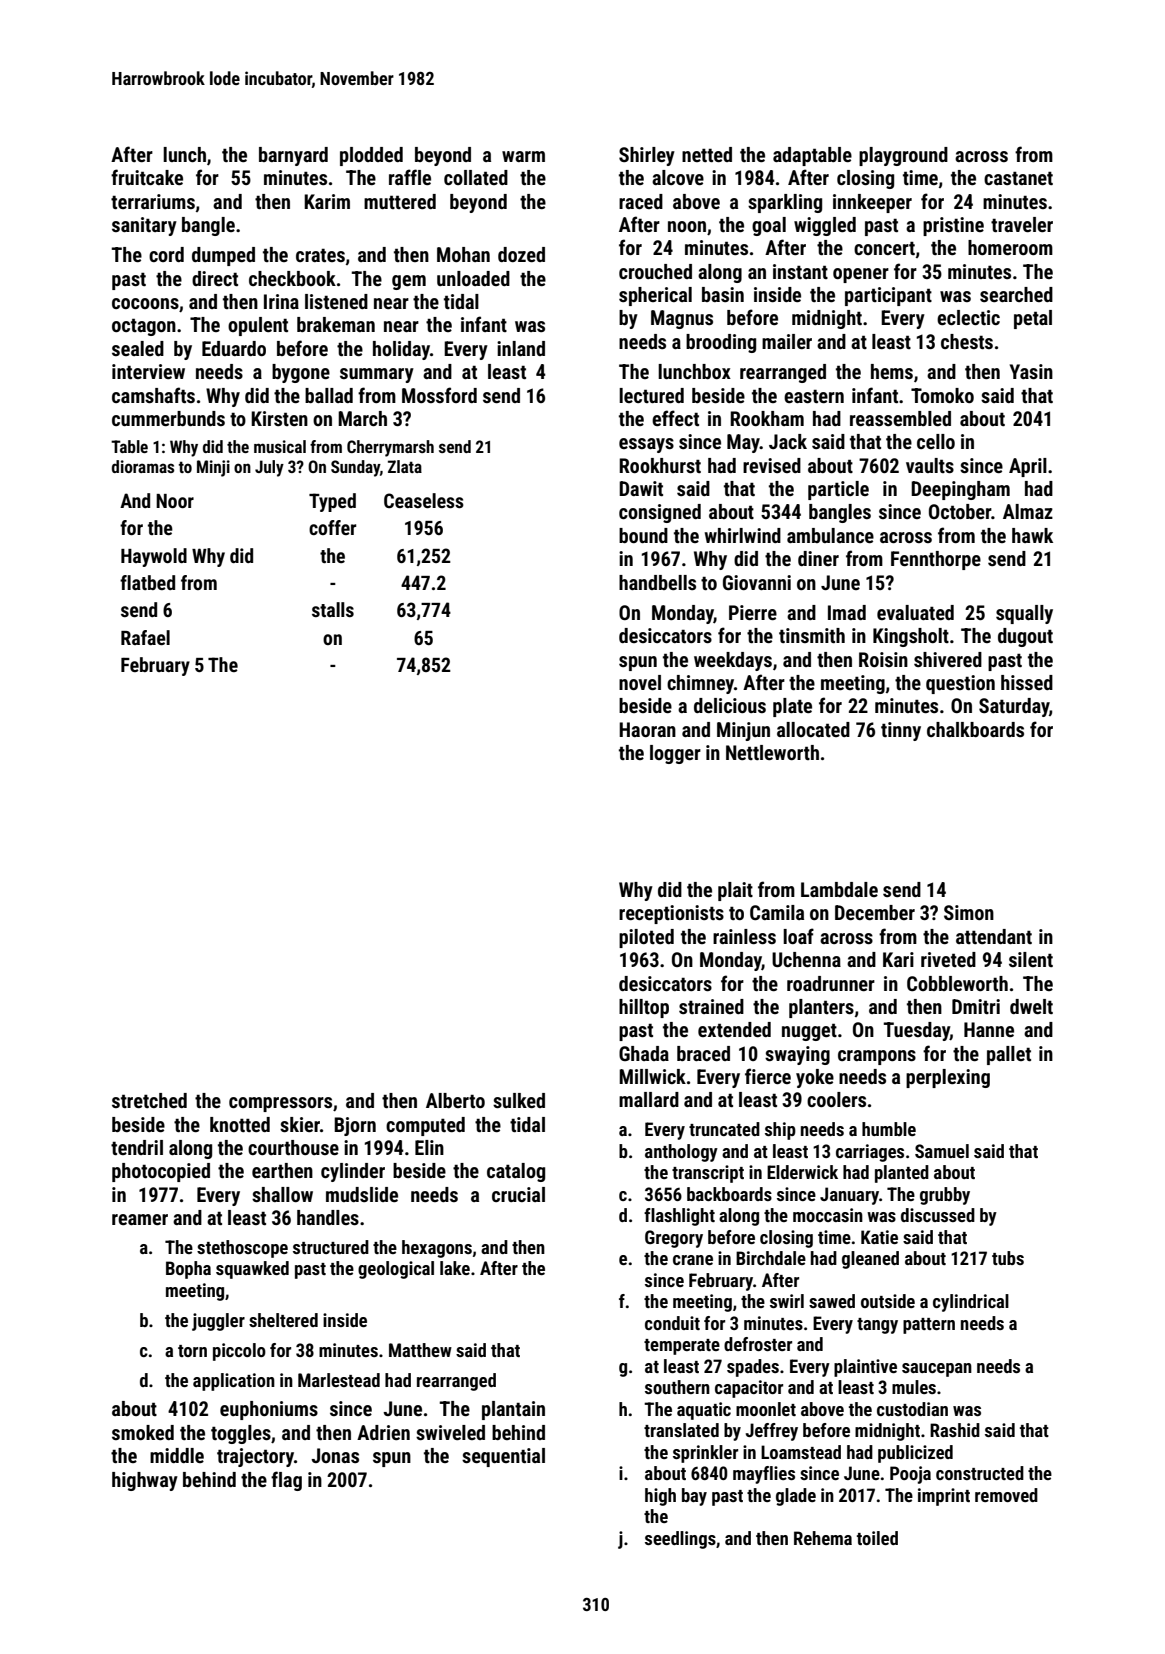 Image resolution: width=1165 pixels, height=1654 pixels. What do you see at coordinates (242, 1249) in the page?
I see `stethoscope` at bounding box center [242, 1249].
